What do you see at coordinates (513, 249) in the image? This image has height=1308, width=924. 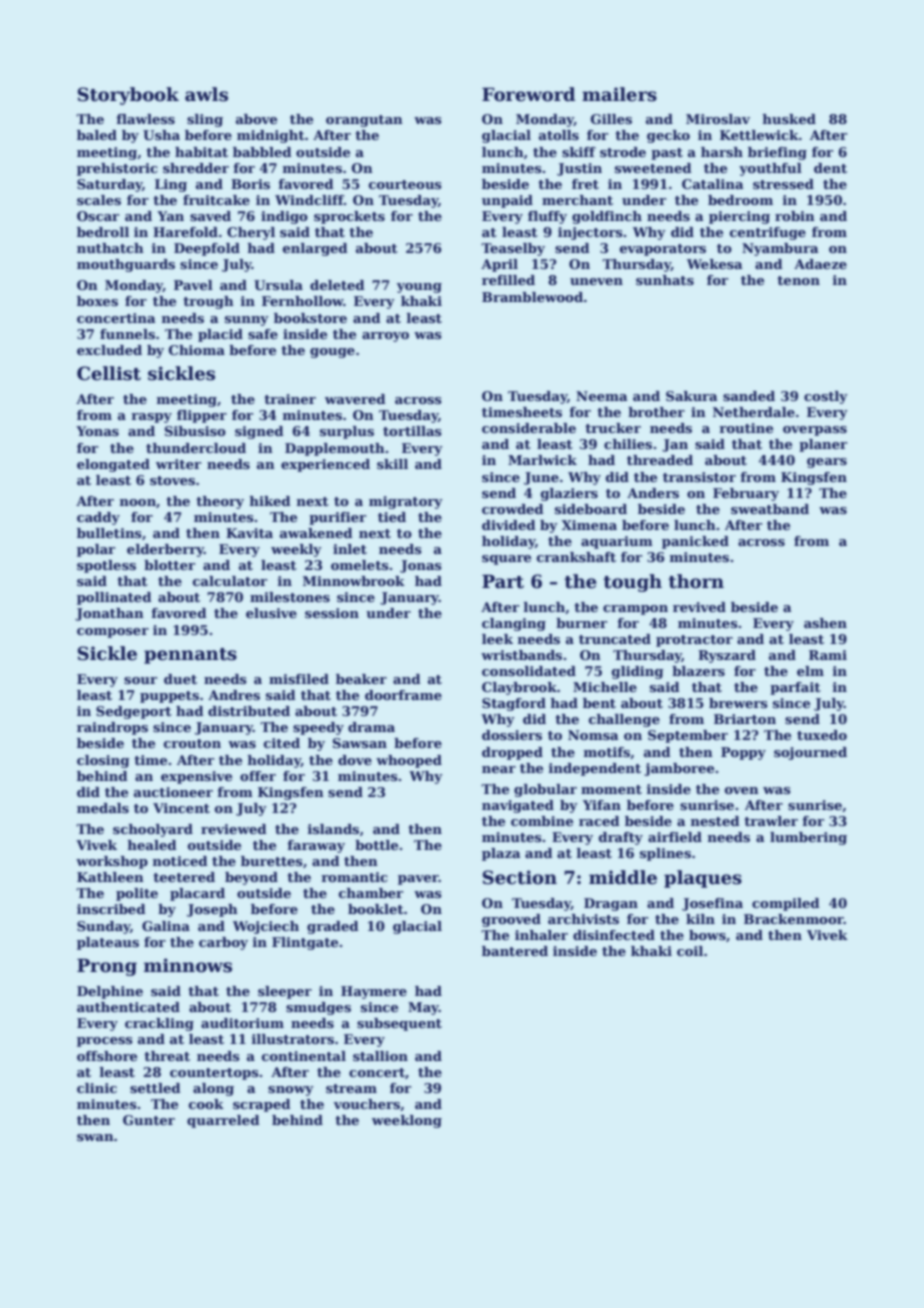 I see `Teaselby` at bounding box center [513, 249].
